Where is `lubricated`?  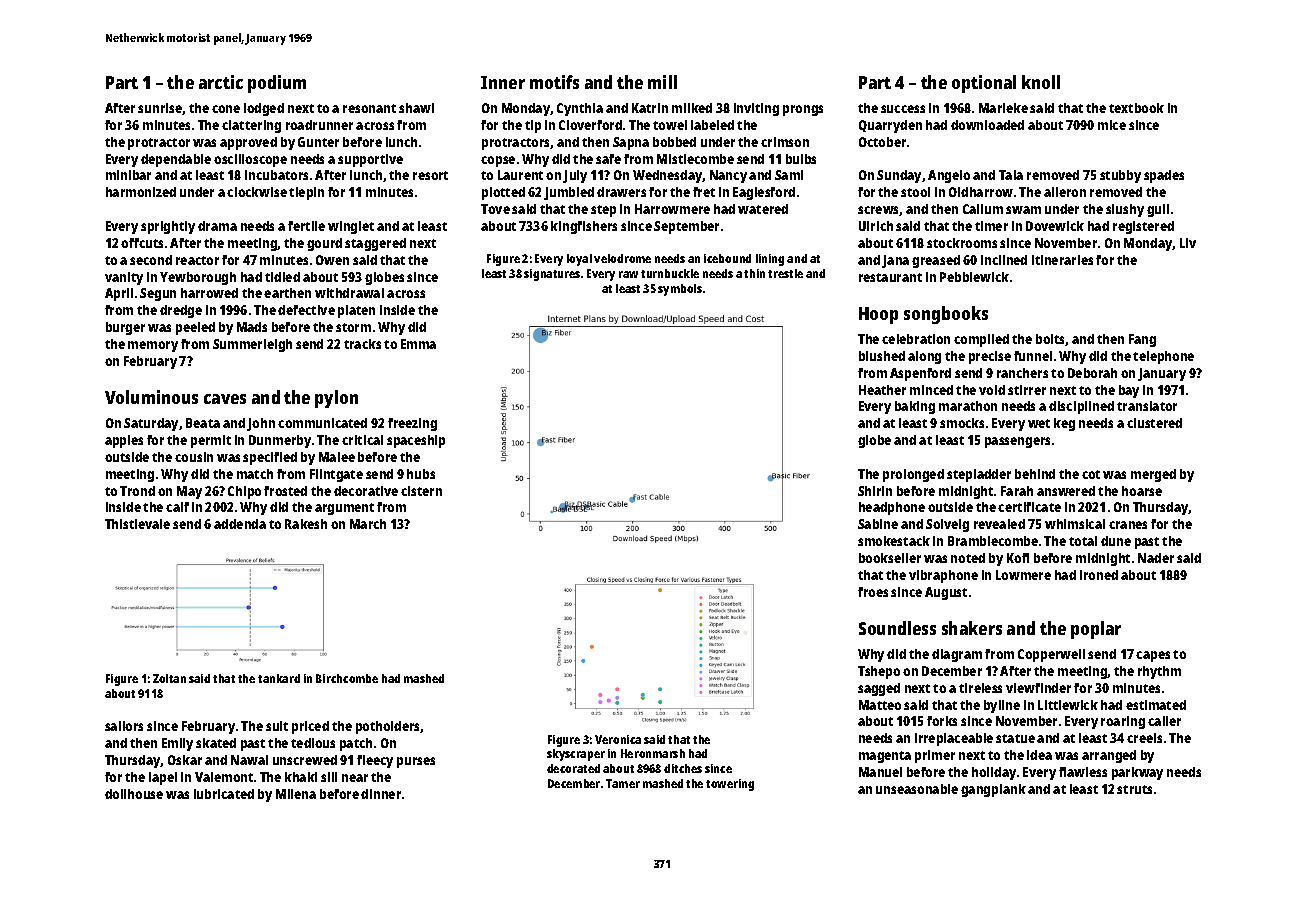 lubricated is located at coordinates (224, 794).
